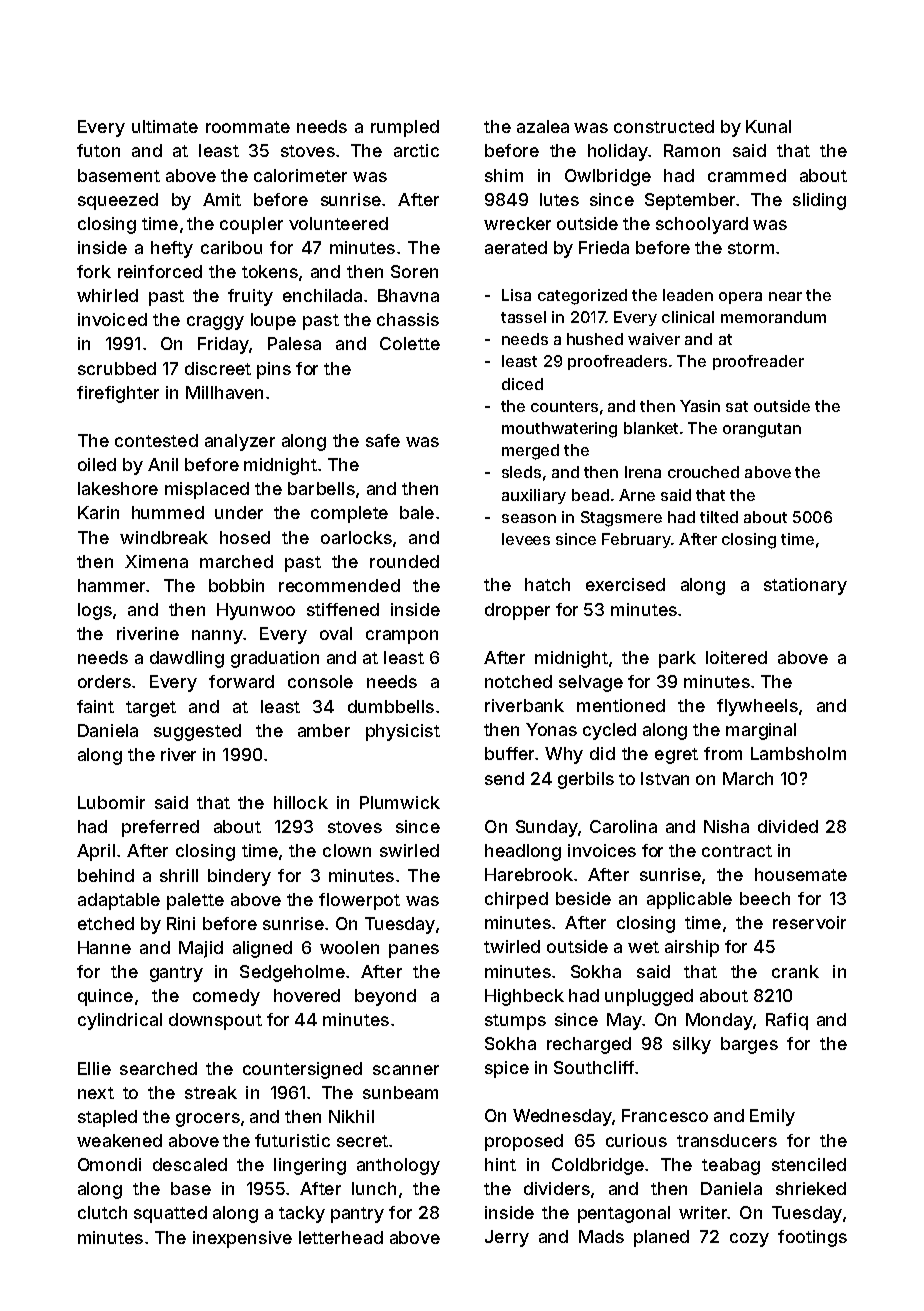 This image has width=924, height=1311. I want to click on Kunal, so click(768, 126).
